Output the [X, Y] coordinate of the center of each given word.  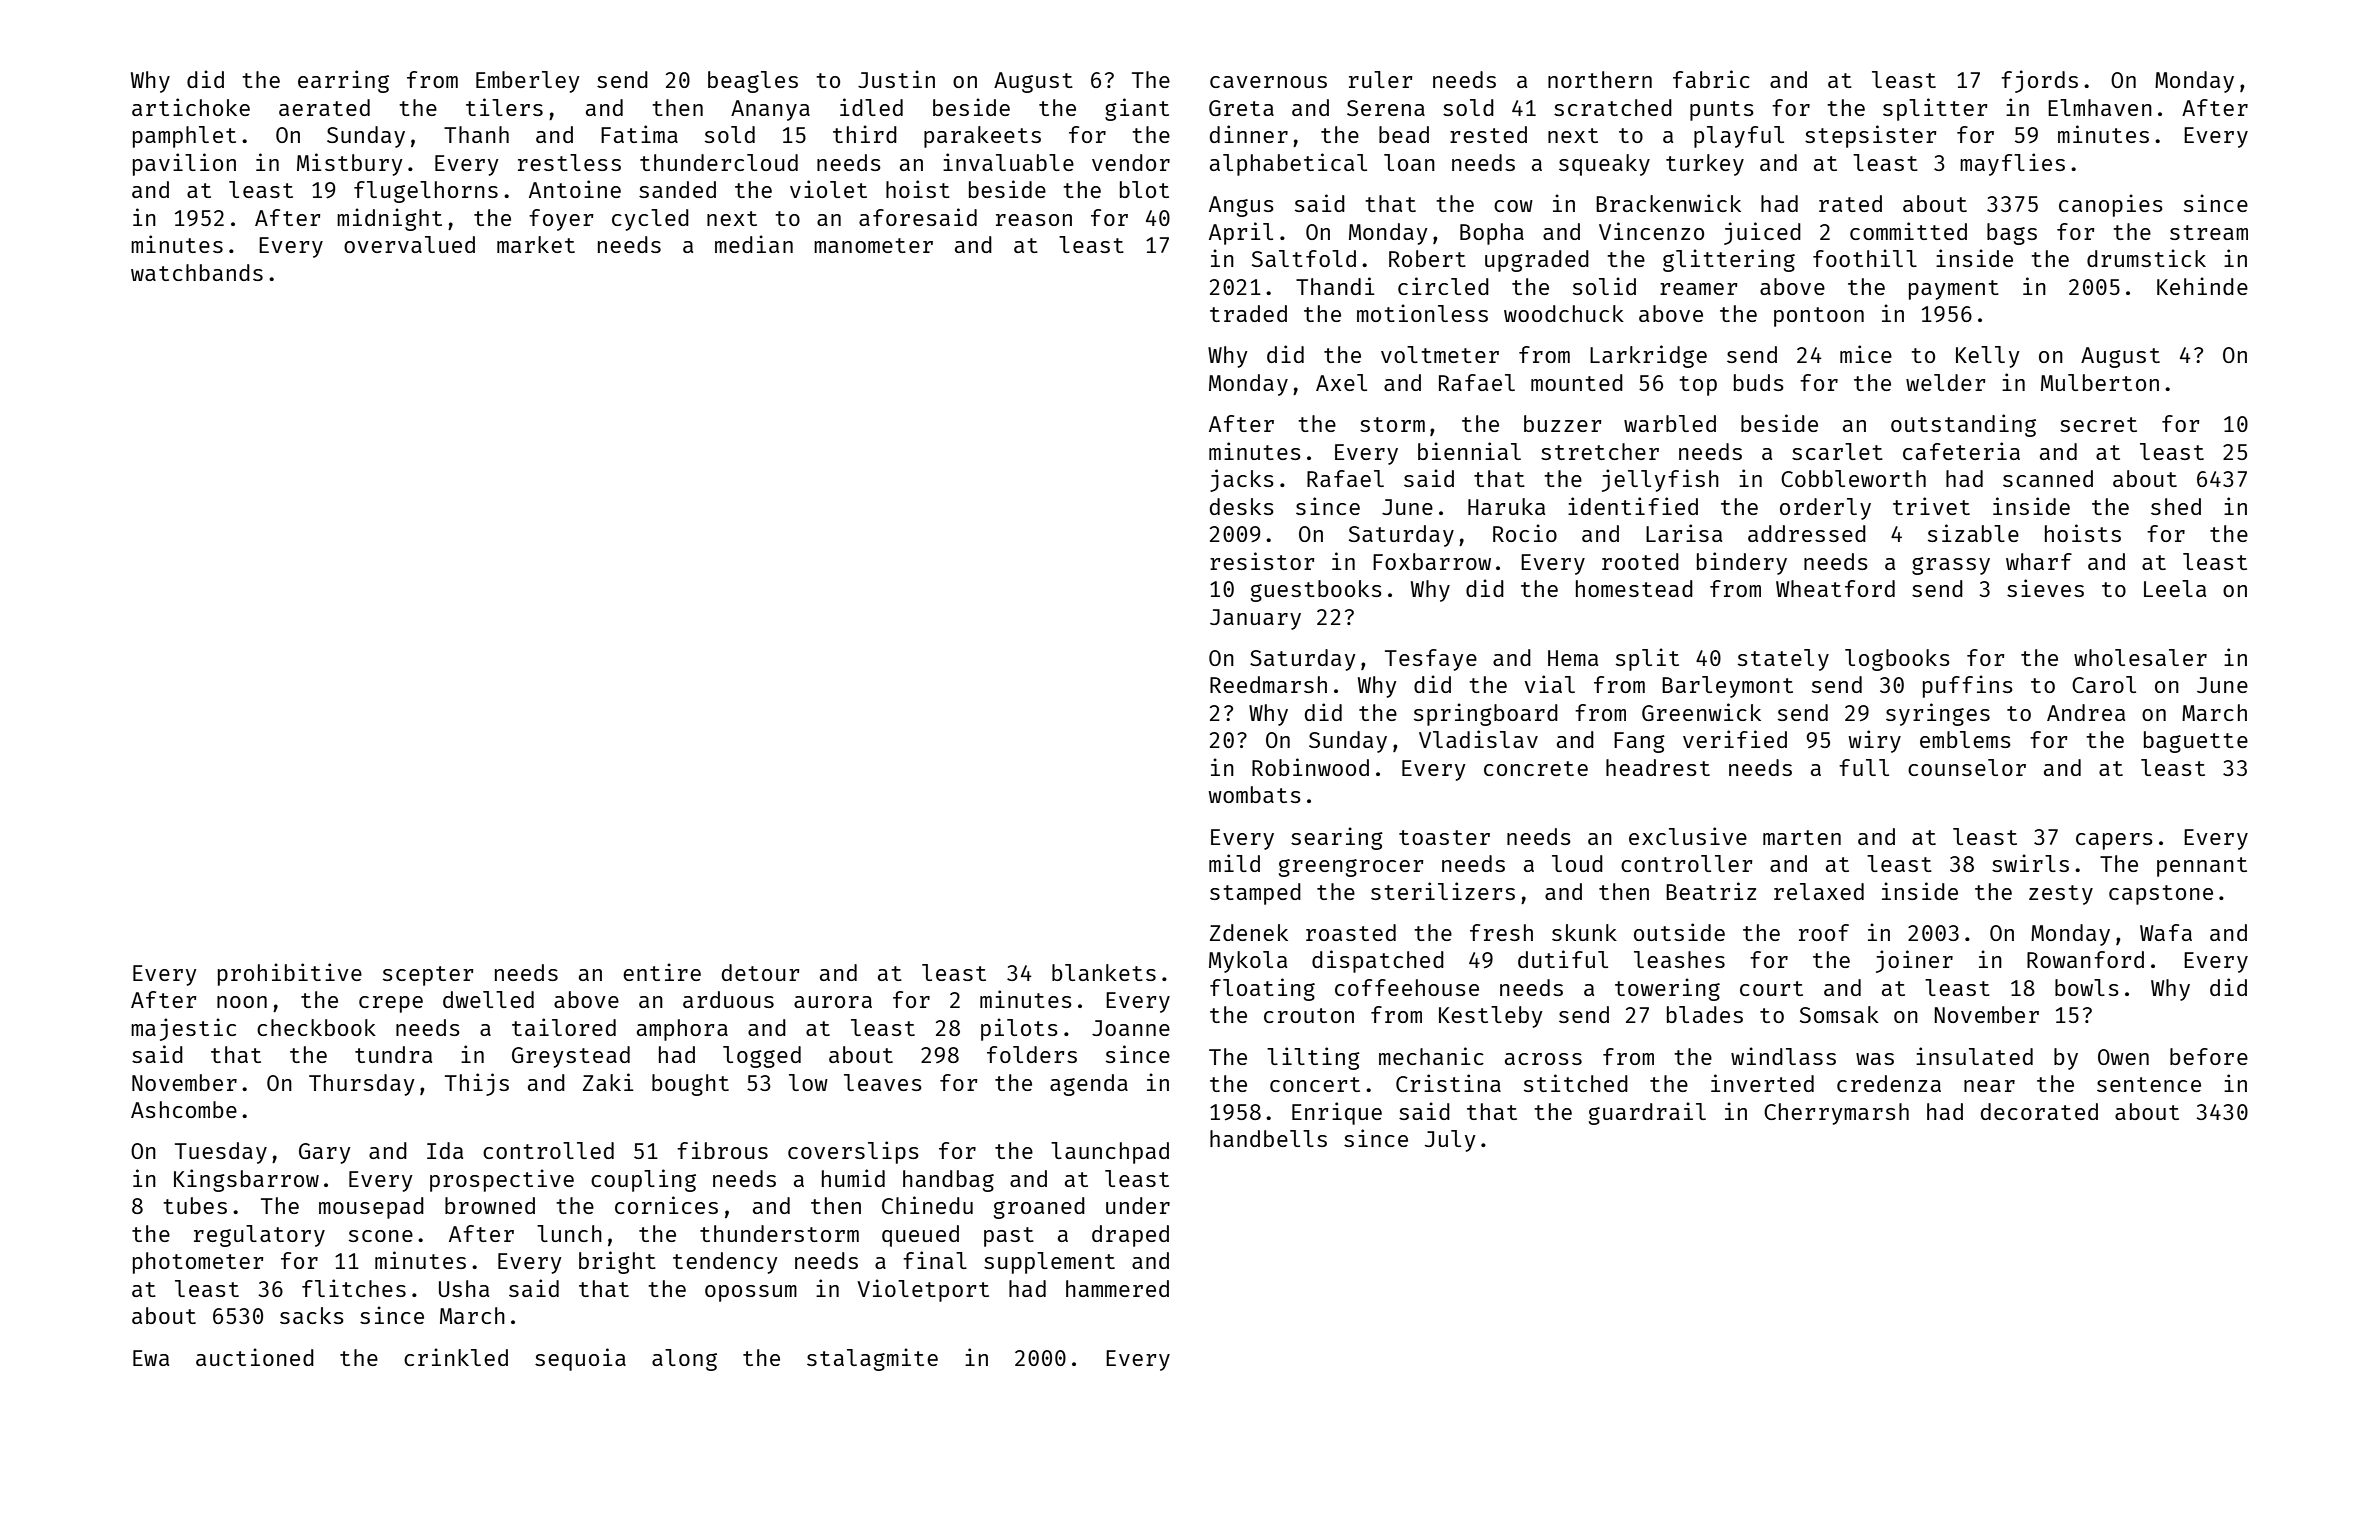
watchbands [197, 272]
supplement [1049, 1263]
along [684, 1360]
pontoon [1819, 317]
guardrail [1647, 1113]
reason [1034, 220]
